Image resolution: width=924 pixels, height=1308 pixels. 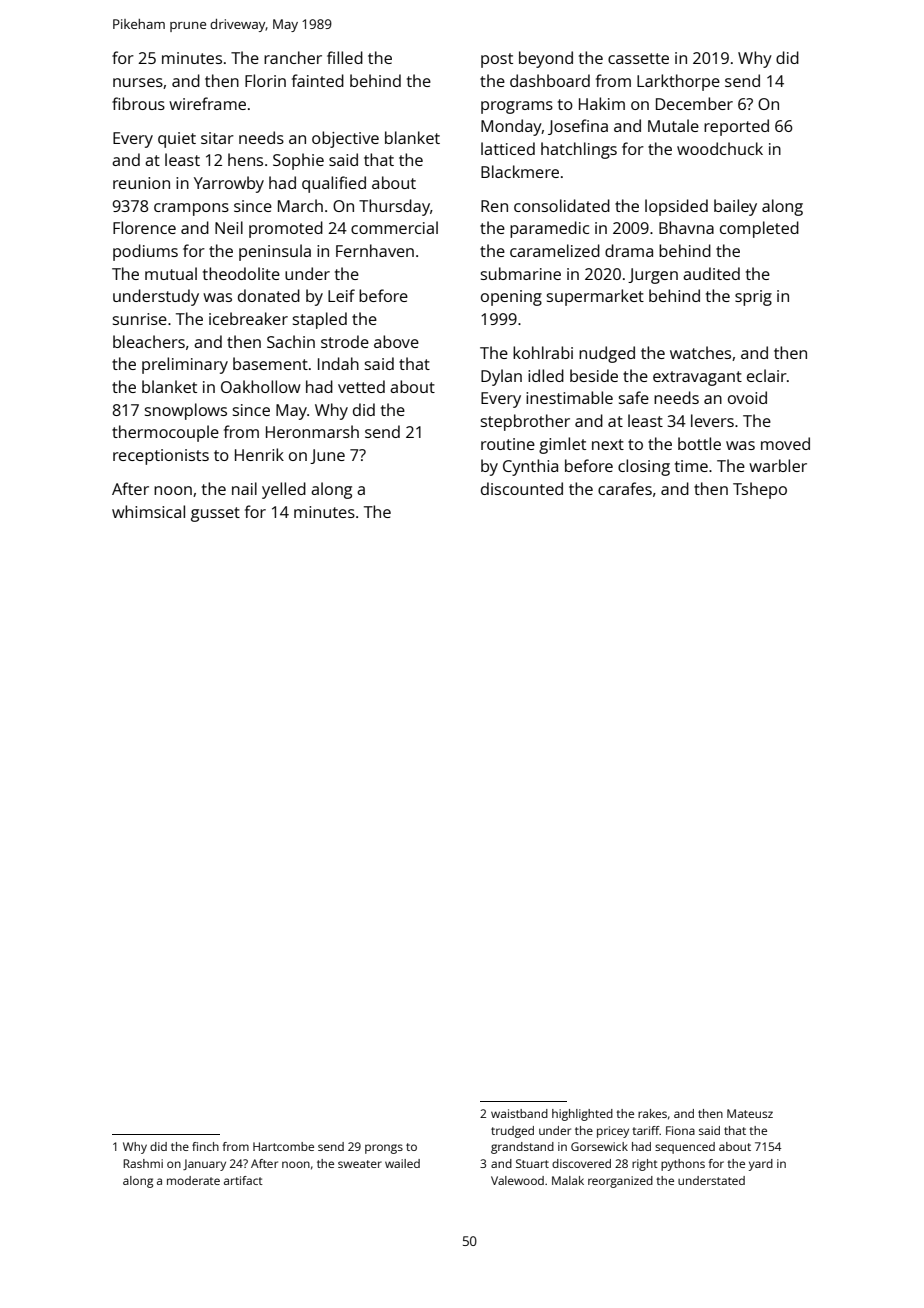 I want to click on waistband, so click(x=519, y=1113).
